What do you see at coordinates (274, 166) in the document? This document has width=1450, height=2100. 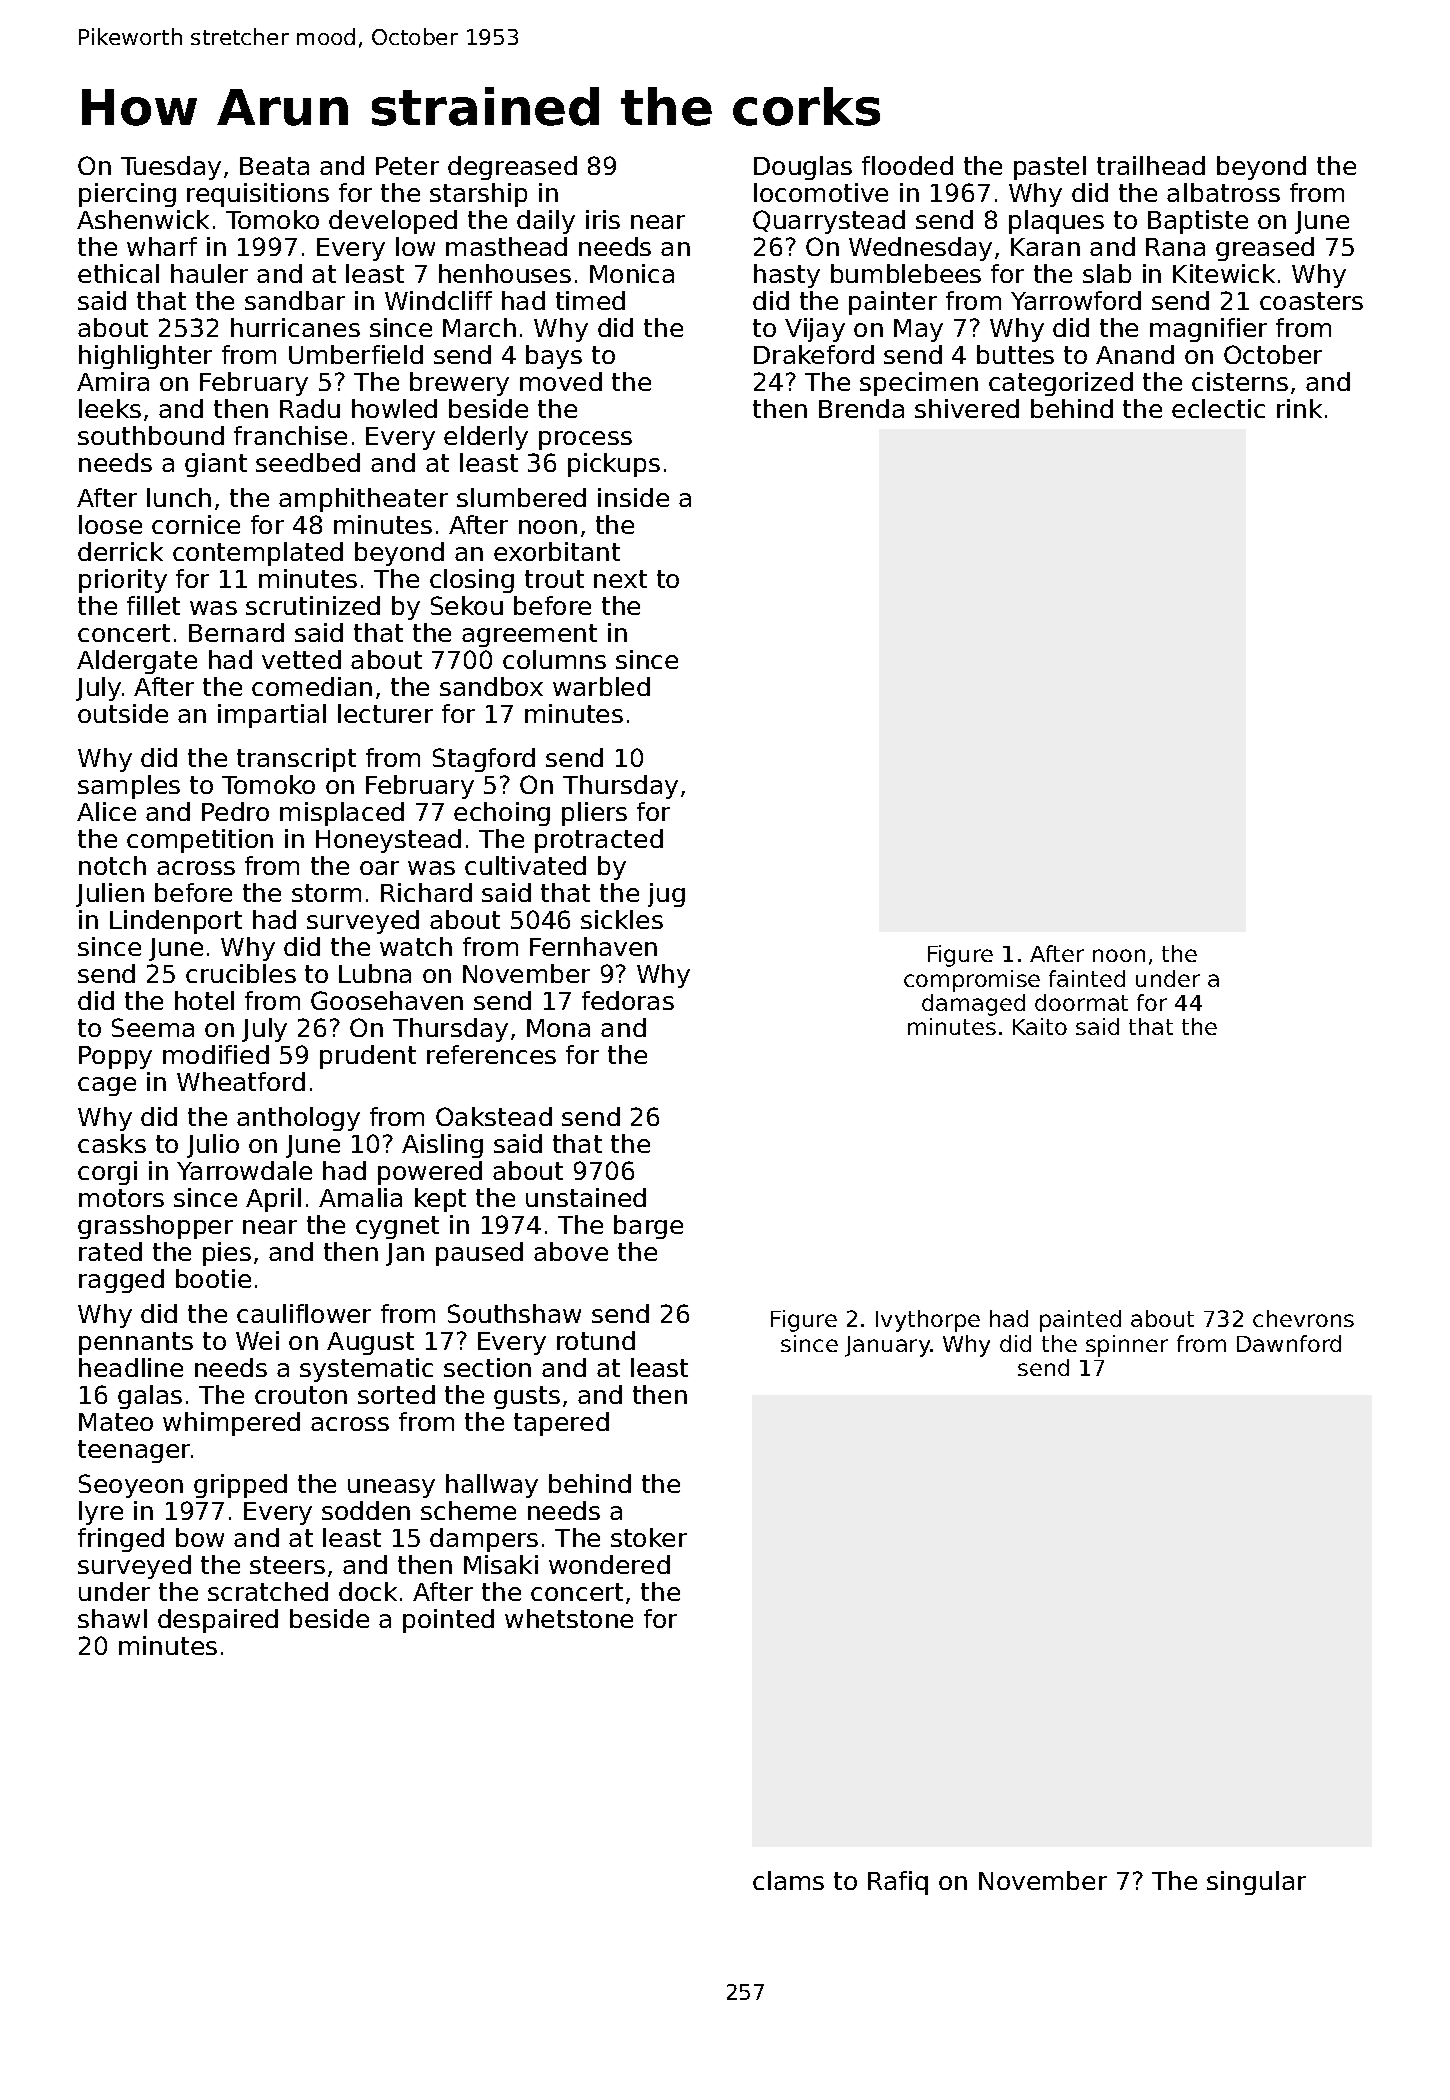 I see `Beata` at bounding box center [274, 166].
